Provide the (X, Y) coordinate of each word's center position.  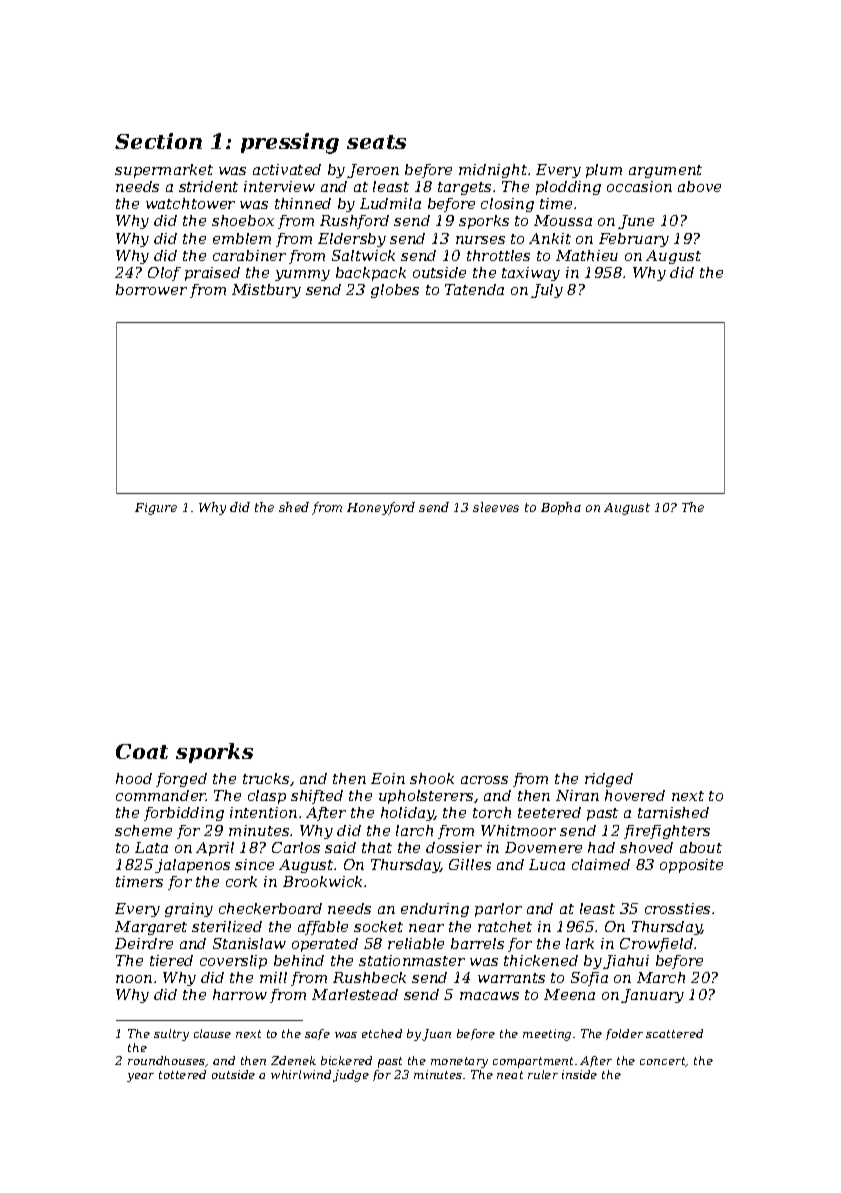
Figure (156, 509)
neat (510, 1075)
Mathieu (587, 255)
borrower (151, 289)
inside (579, 1074)
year (140, 1077)
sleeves (496, 507)
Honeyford (381, 508)
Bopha (561, 508)
